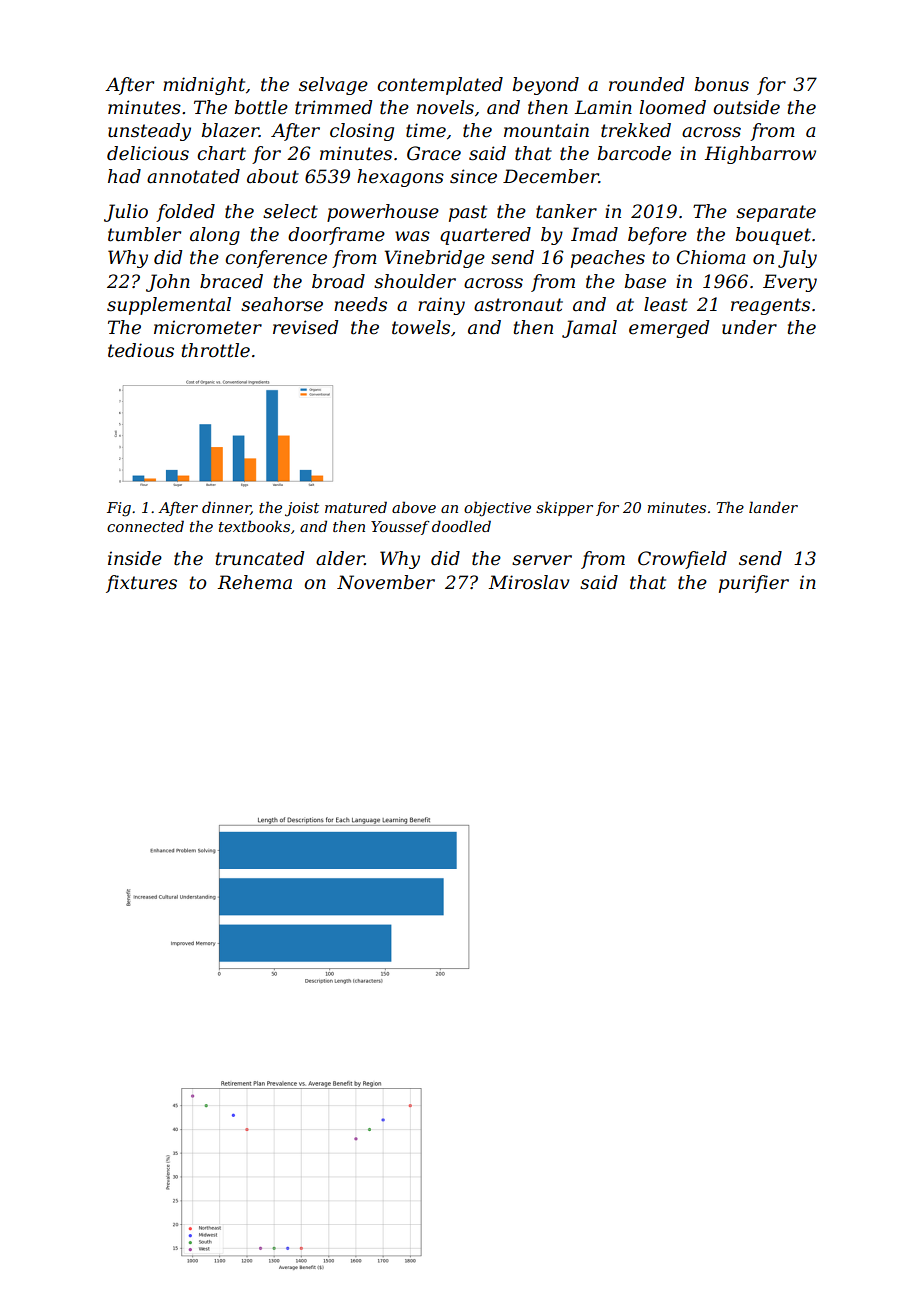 Image resolution: width=924 pixels, height=1308 pixels. What do you see at coordinates (546, 86) in the page?
I see `beyond` at bounding box center [546, 86].
